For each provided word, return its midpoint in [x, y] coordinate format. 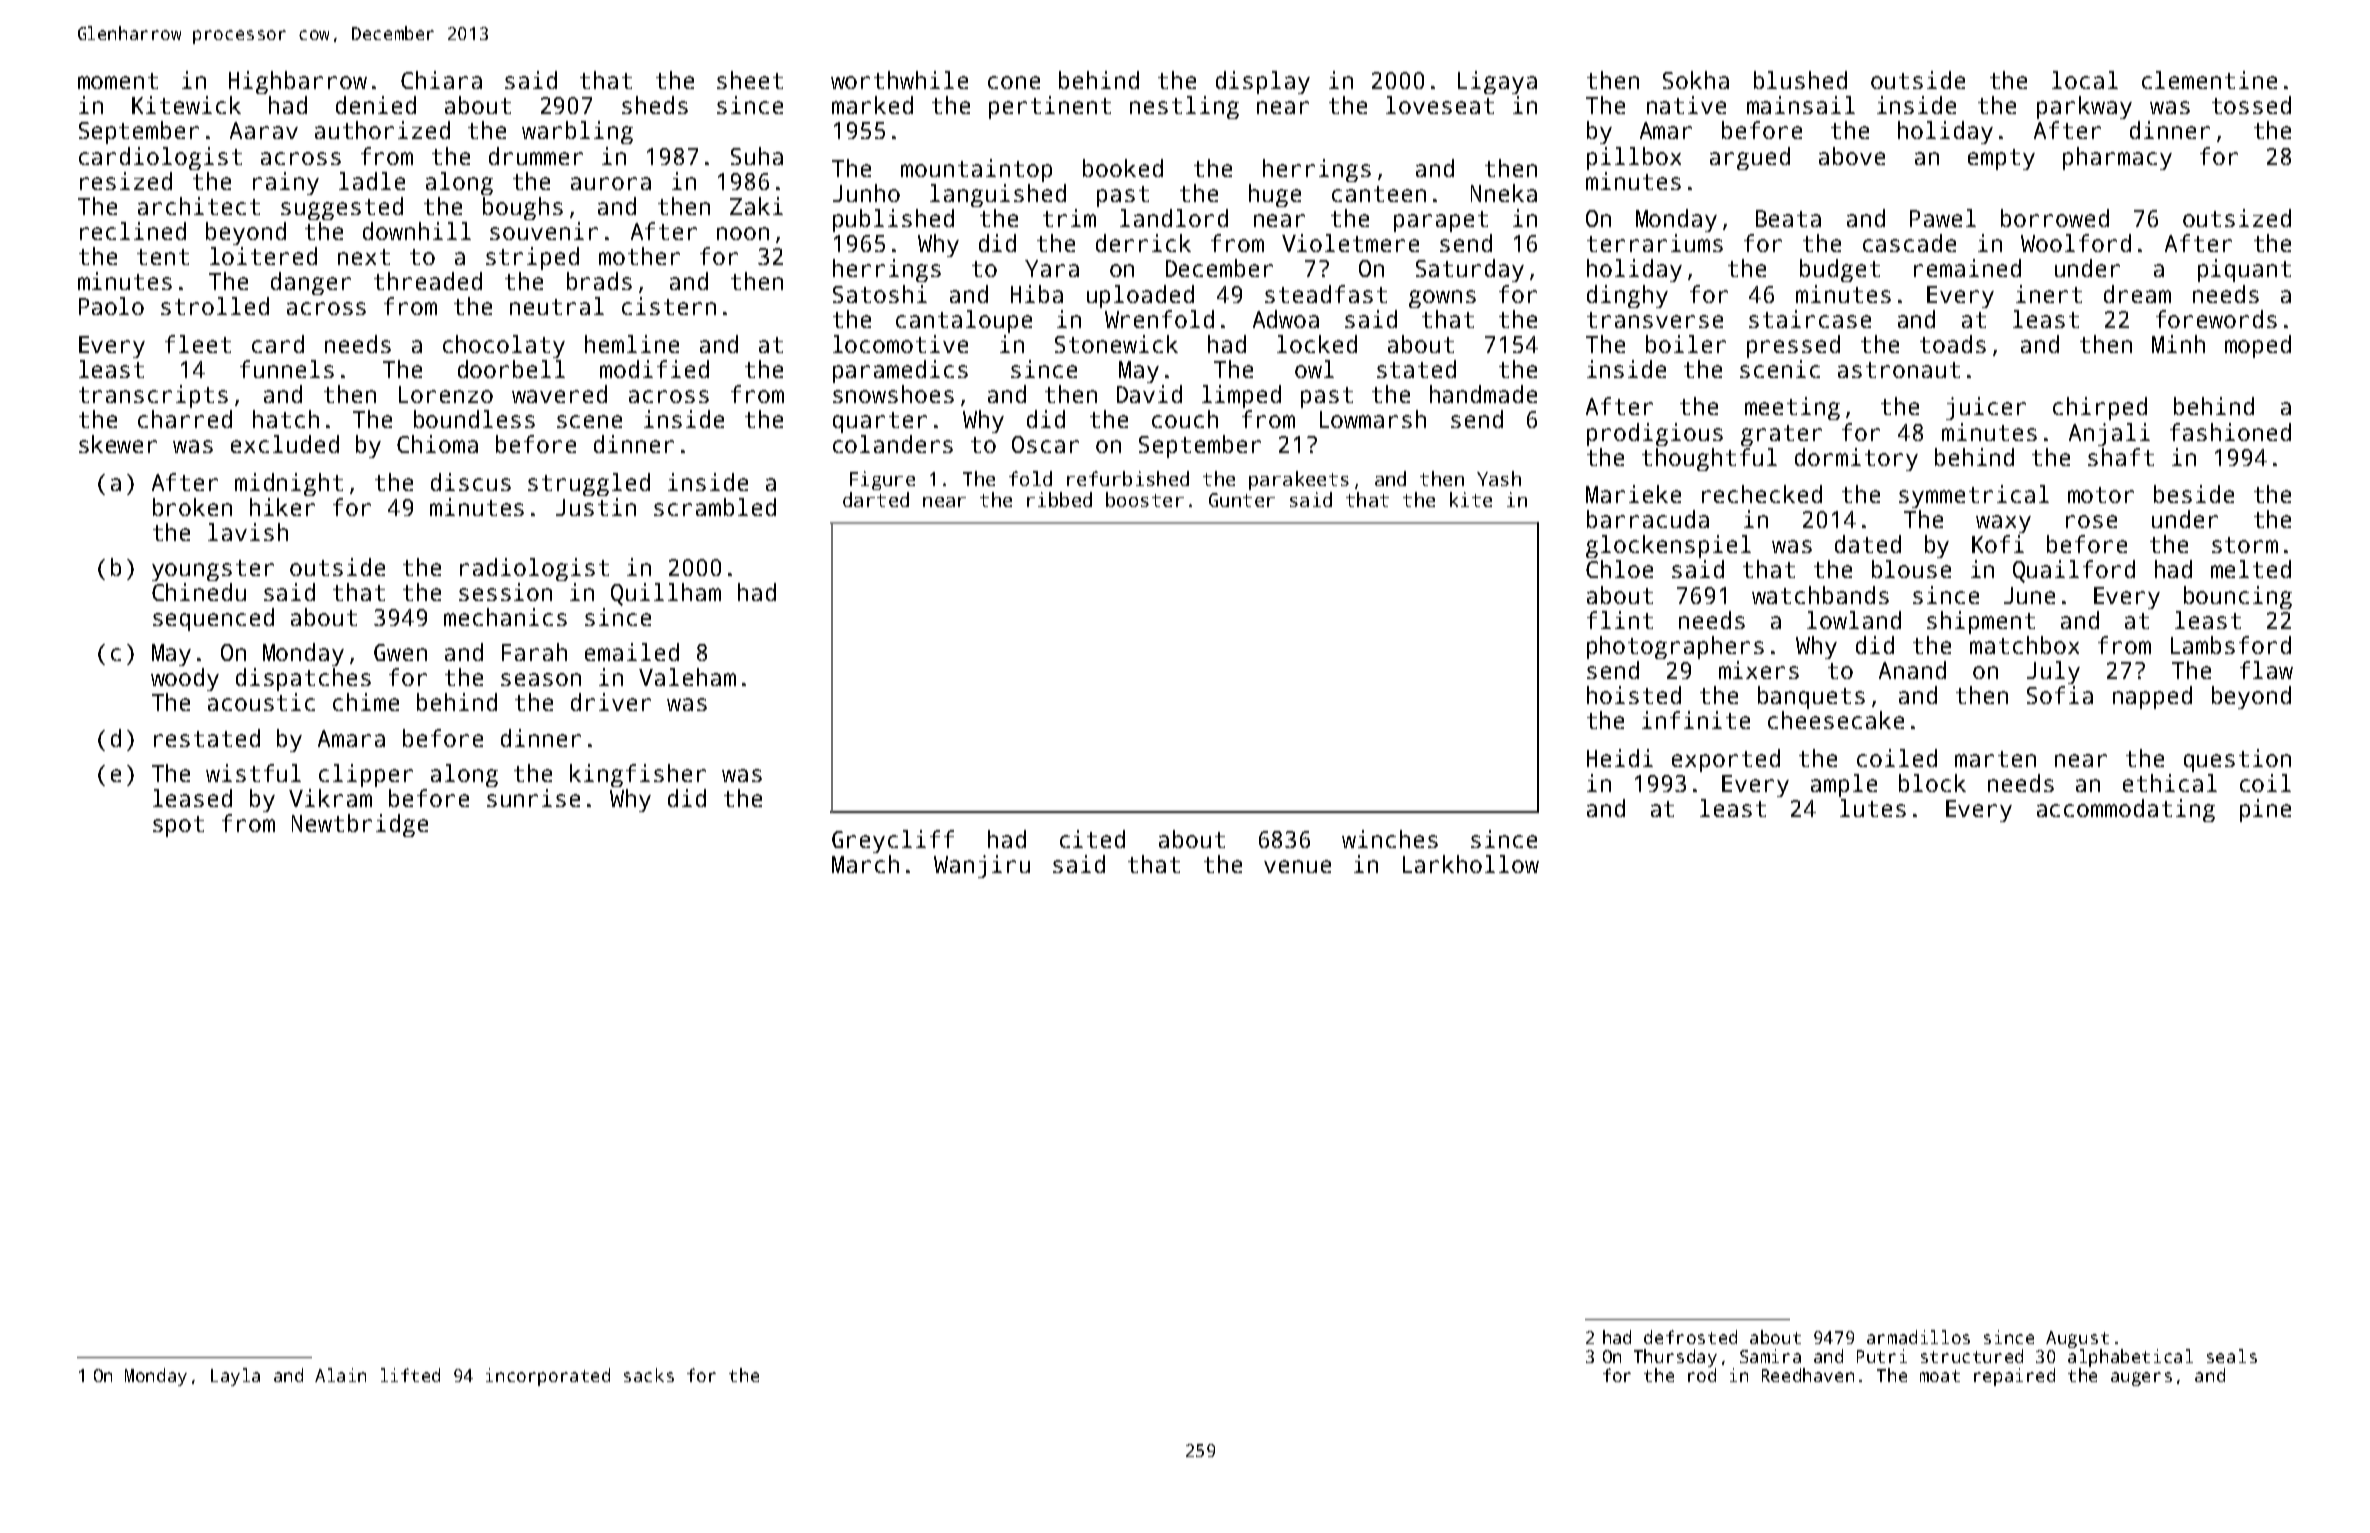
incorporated [548, 1377]
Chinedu [199, 592]
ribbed [1059, 499]
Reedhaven [1808, 1375]
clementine [2209, 80]
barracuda [1648, 519]
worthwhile [899, 80]
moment [118, 81]
